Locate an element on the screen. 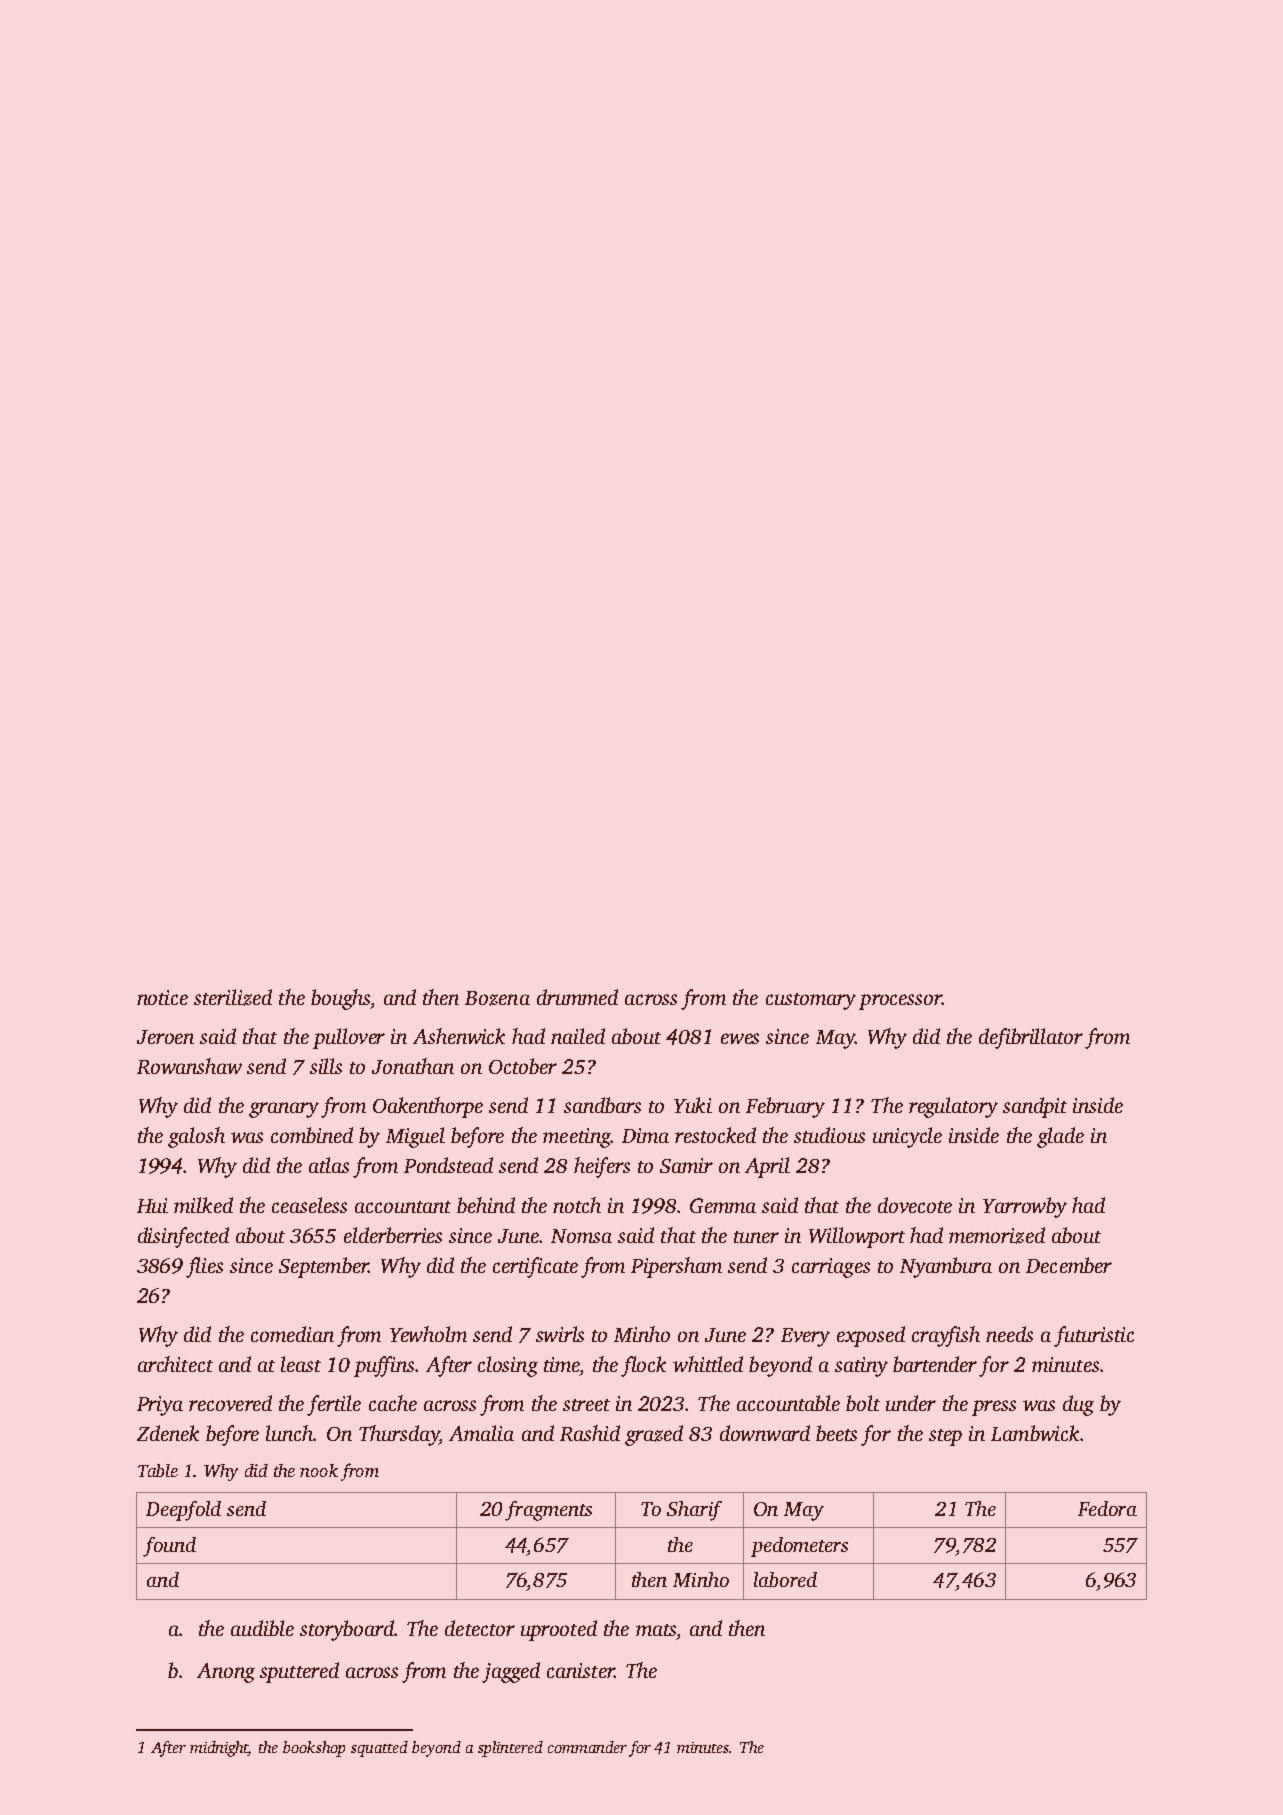  boughs is located at coordinates (340, 999).
